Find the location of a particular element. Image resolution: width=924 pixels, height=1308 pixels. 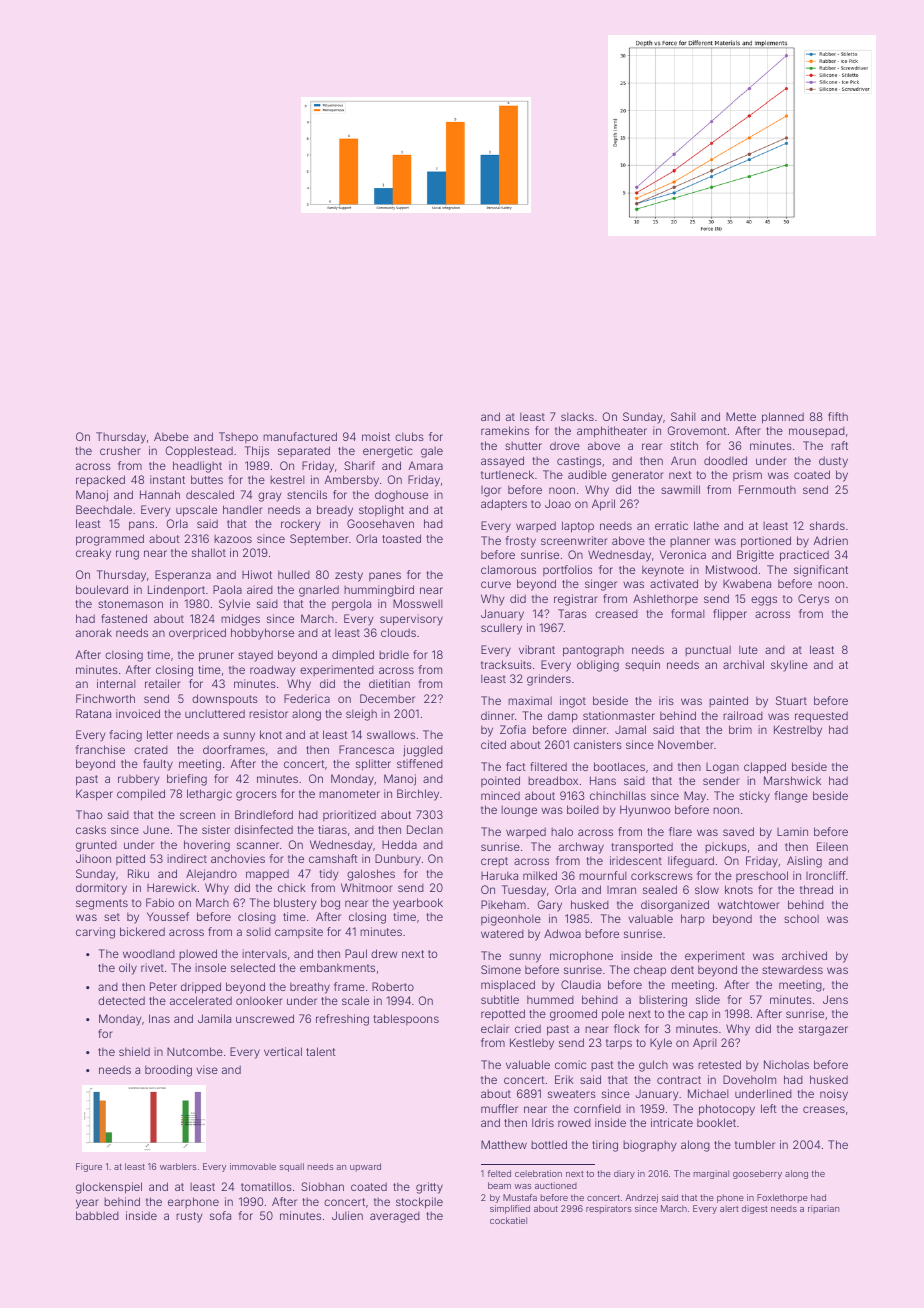

riparian is located at coordinates (823, 1209).
